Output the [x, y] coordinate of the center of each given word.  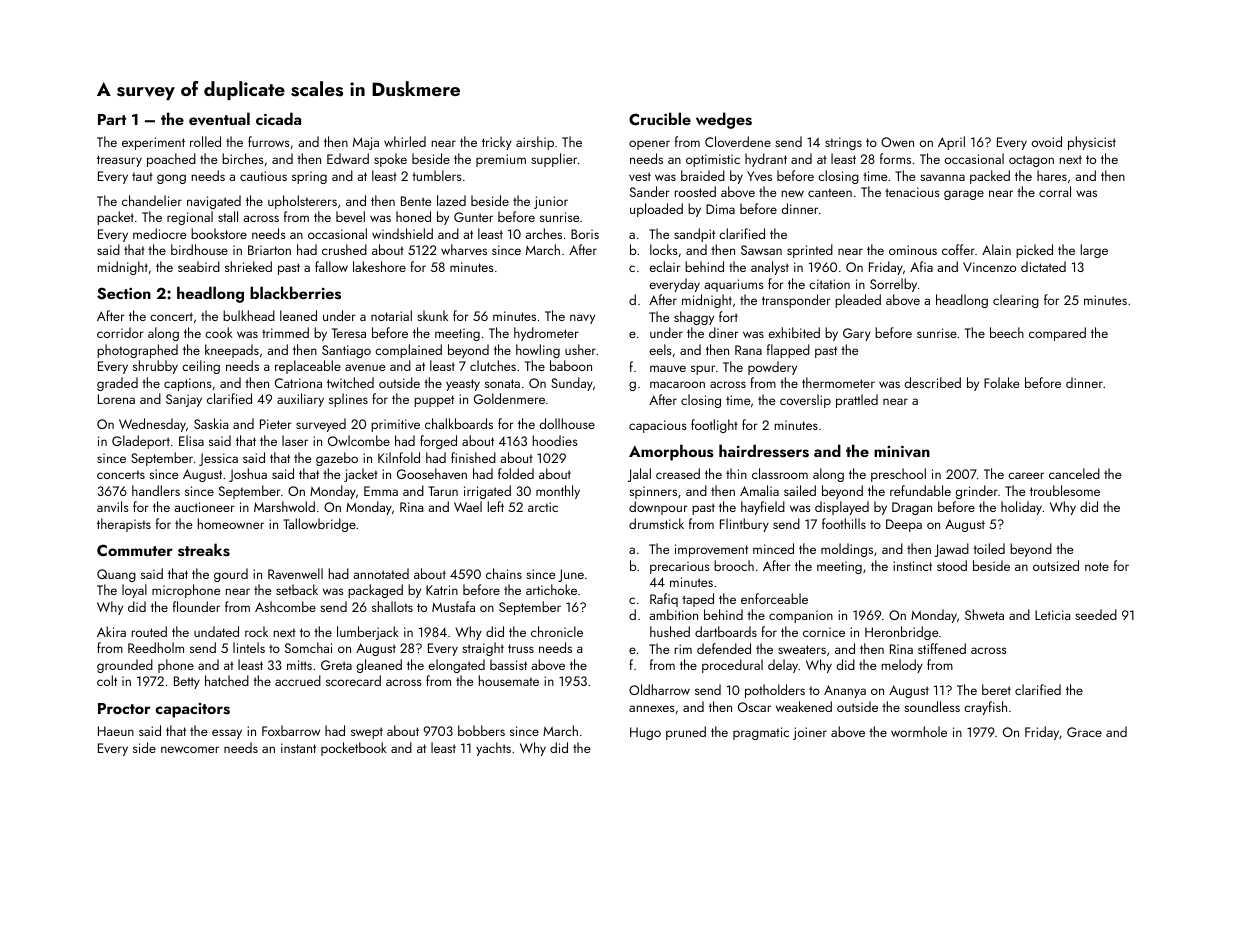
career [1026, 475]
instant [298, 748]
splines [348, 400]
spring [309, 177]
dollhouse [567, 423]
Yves [759, 176]
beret [996, 689]
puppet [434, 401]
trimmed [285, 332]
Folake [1001, 382]
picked [1034, 251]
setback [297, 589]
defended [724, 648]
